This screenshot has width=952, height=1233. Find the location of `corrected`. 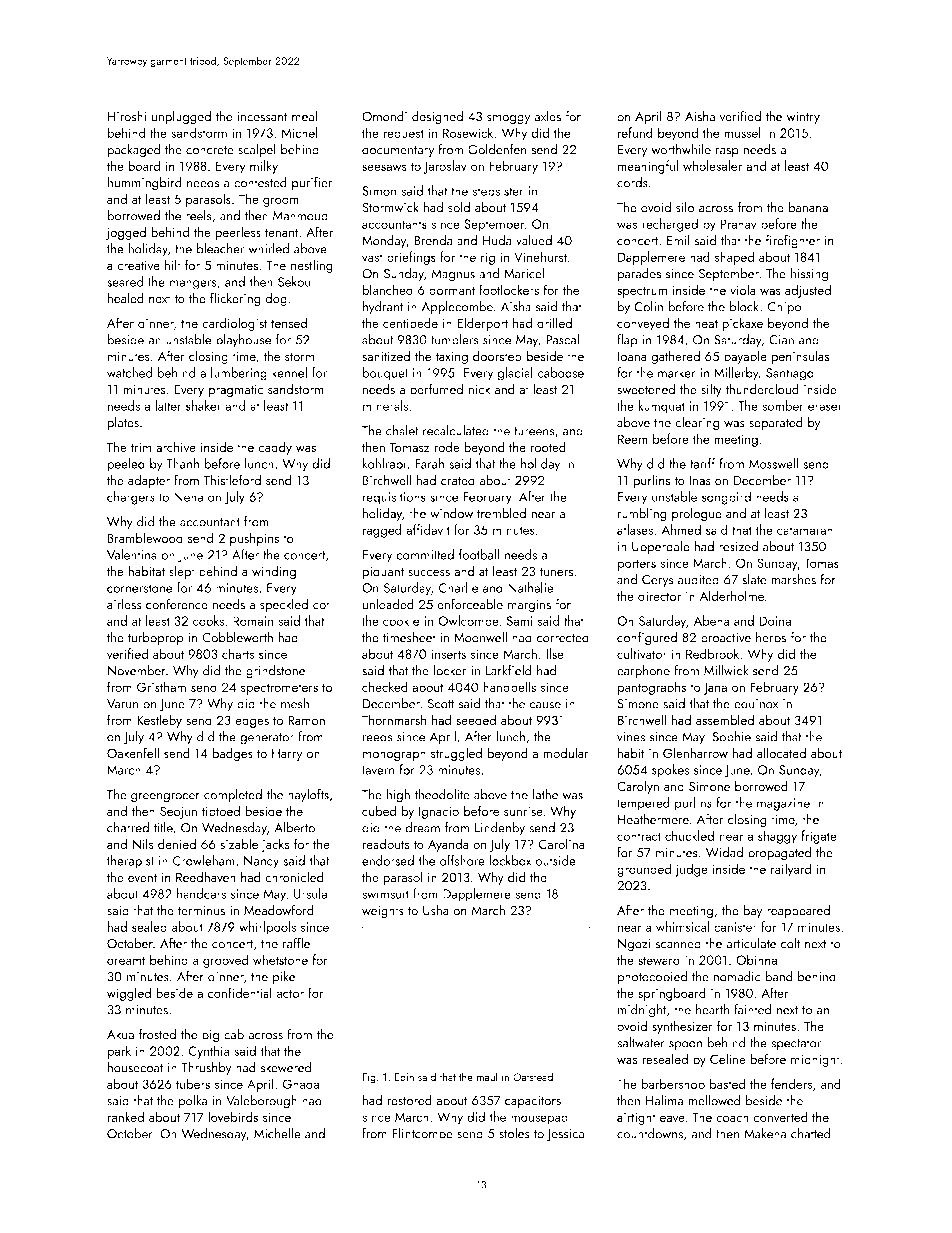

corrected is located at coordinates (562, 637).
